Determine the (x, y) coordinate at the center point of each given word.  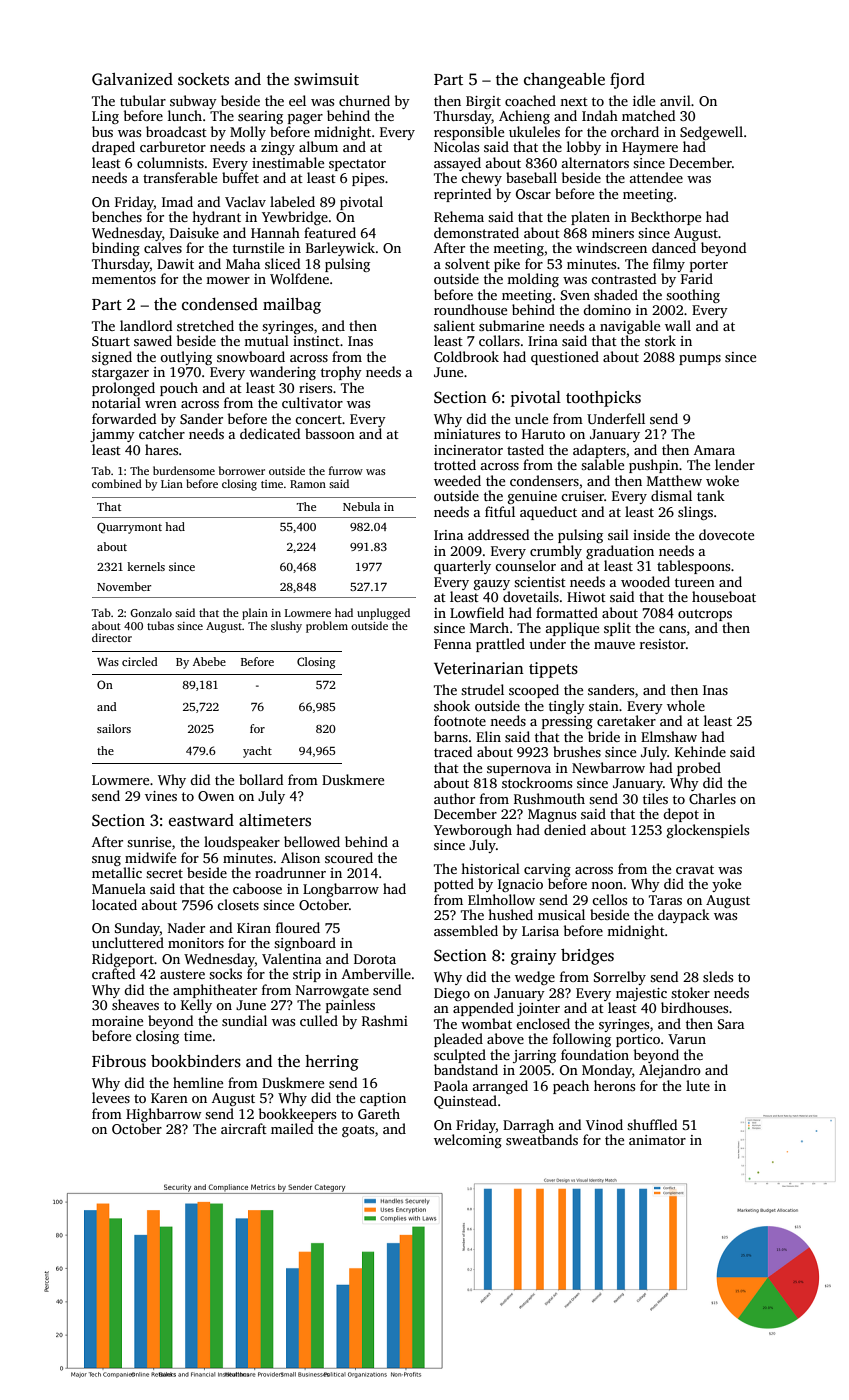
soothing (693, 296)
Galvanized (132, 79)
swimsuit (326, 79)
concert (318, 419)
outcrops (705, 615)
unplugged (383, 614)
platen (590, 218)
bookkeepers (297, 1115)
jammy (112, 435)
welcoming (468, 1141)
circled (140, 661)
